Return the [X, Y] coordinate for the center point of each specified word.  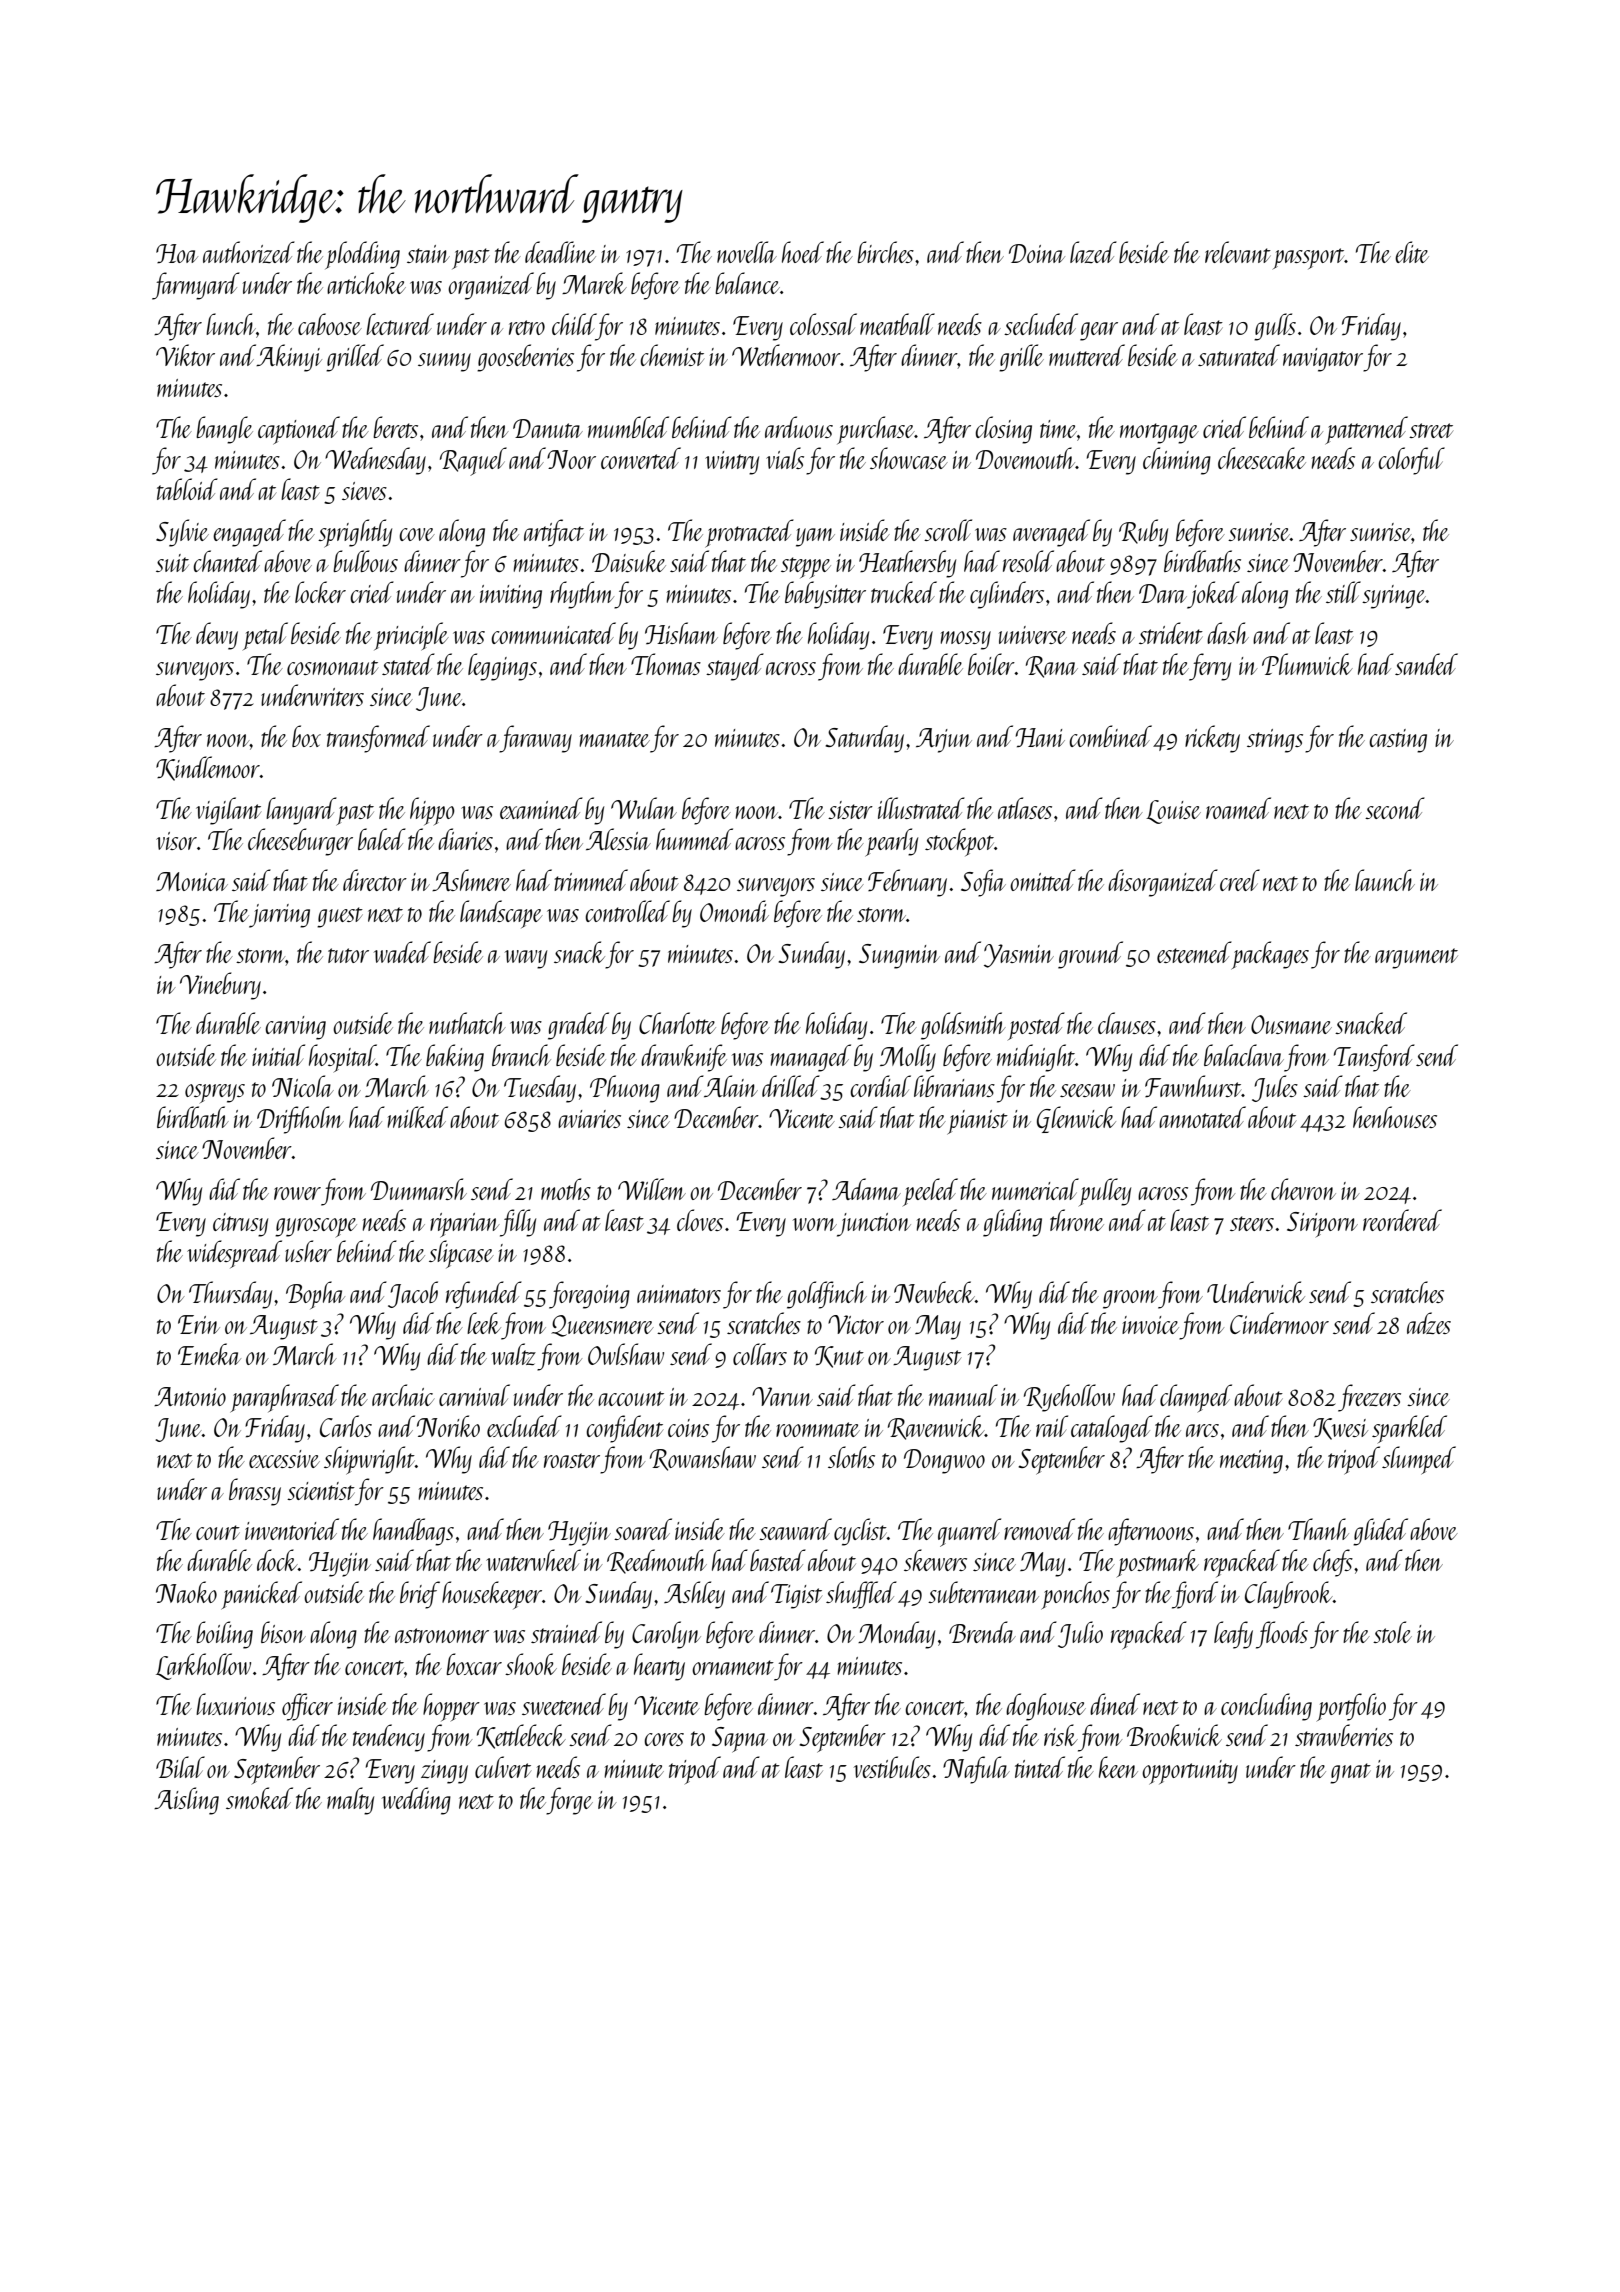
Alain [731, 1086]
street [1431, 430]
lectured [400, 324]
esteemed [1194, 952]
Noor [571, 459]
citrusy [240, 1225]
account [631, 1398]
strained [566, 1632]
